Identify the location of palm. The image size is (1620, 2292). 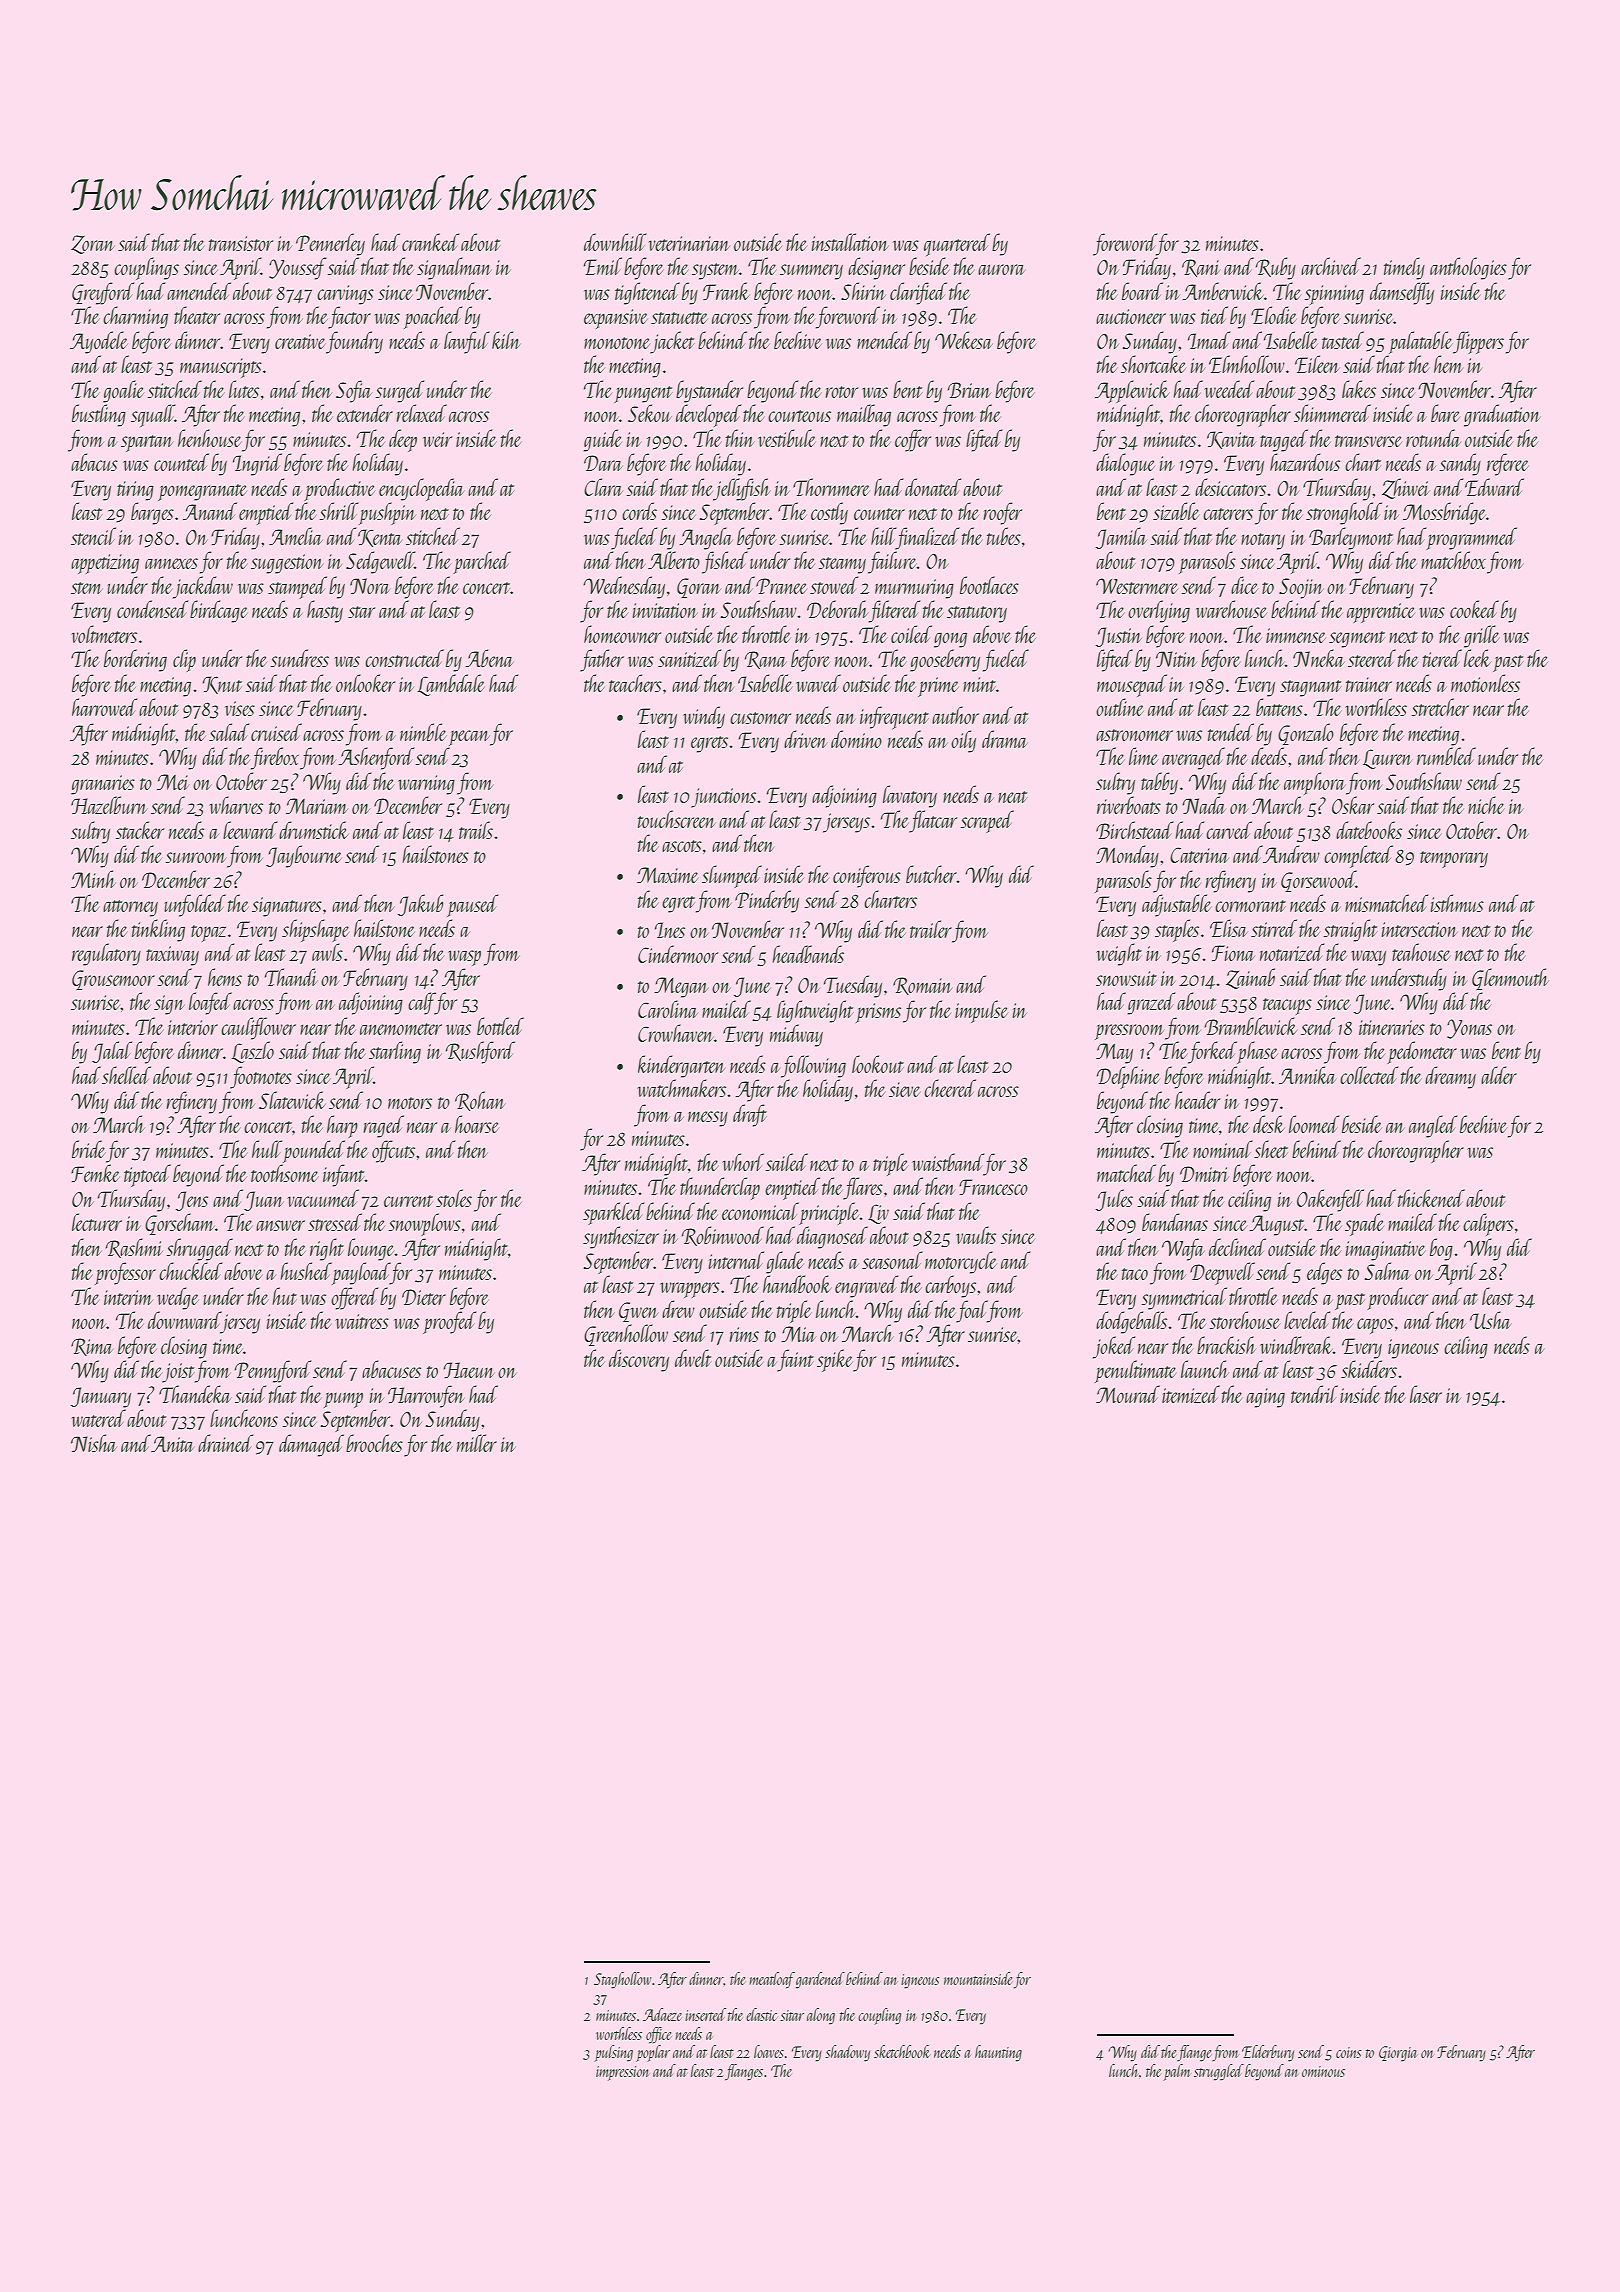
(1177, 2072).
